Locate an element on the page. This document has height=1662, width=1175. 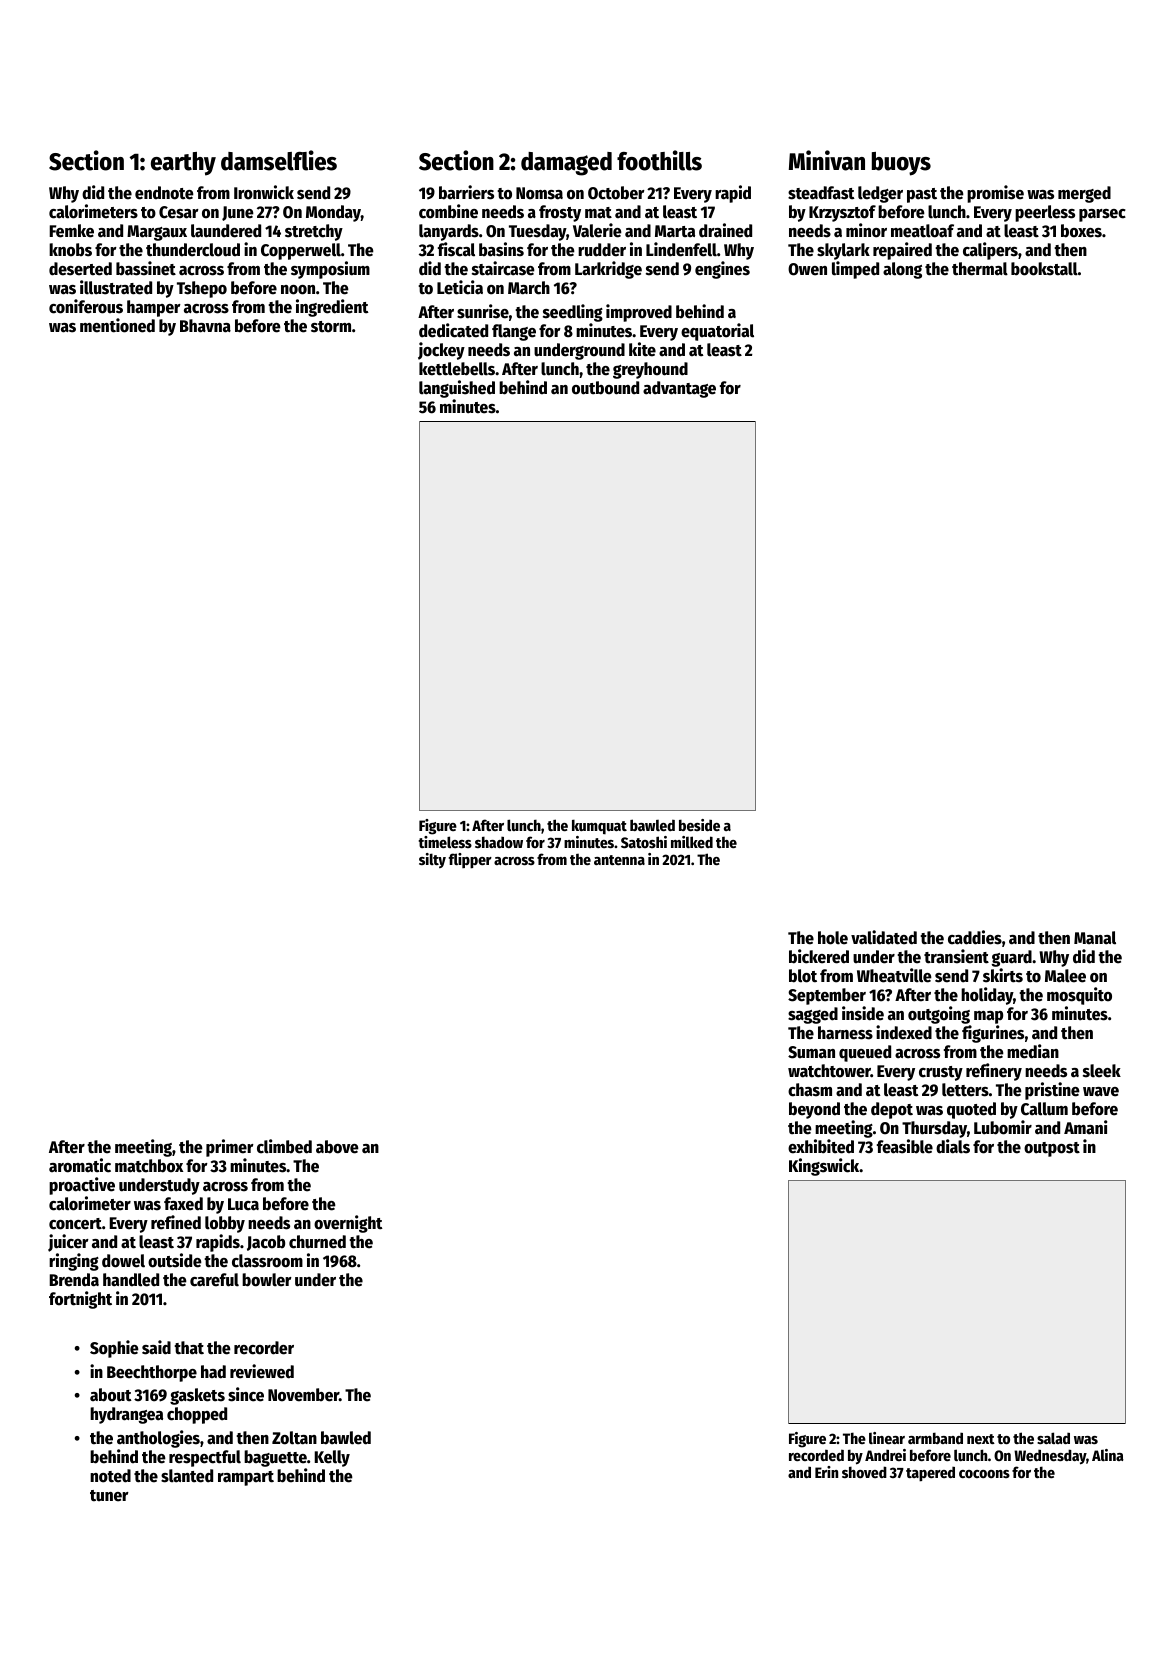
noted is located at coordinates (110, 1476).
